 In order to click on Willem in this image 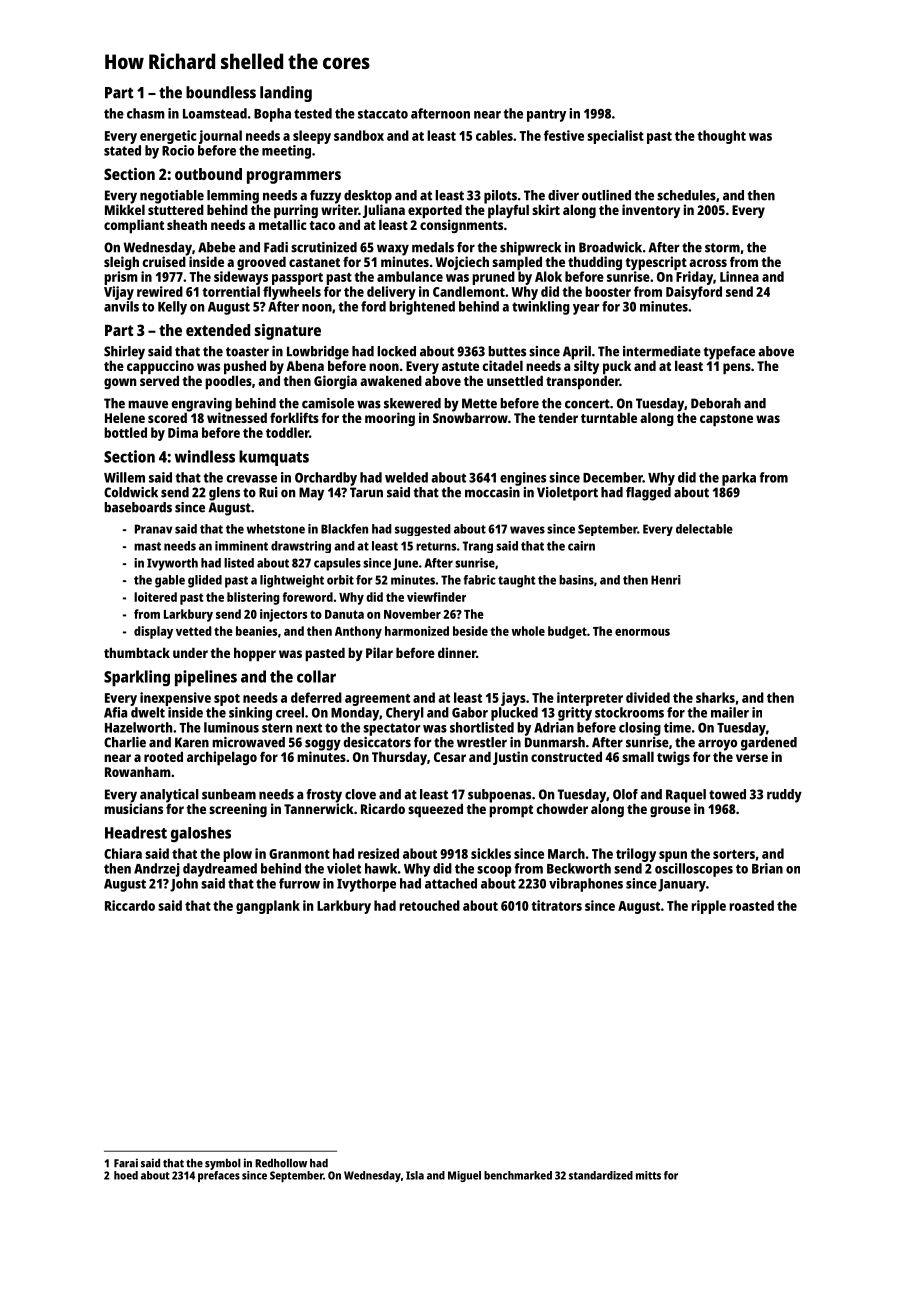, I will do `click(124, 477)`.
